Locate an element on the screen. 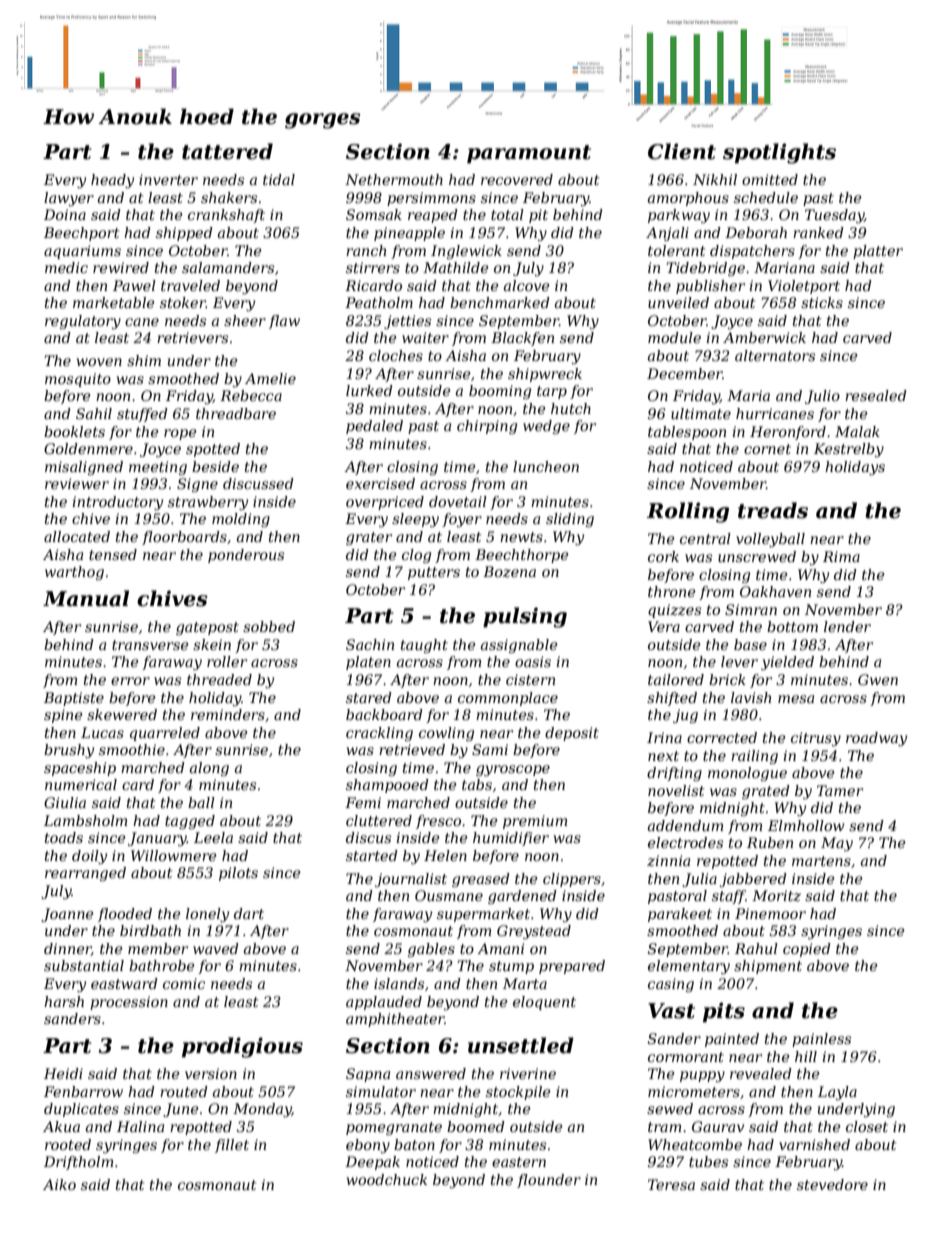 This screenshot has width=952, height=1233. dispatchers is located at coordinates (752, 252).
